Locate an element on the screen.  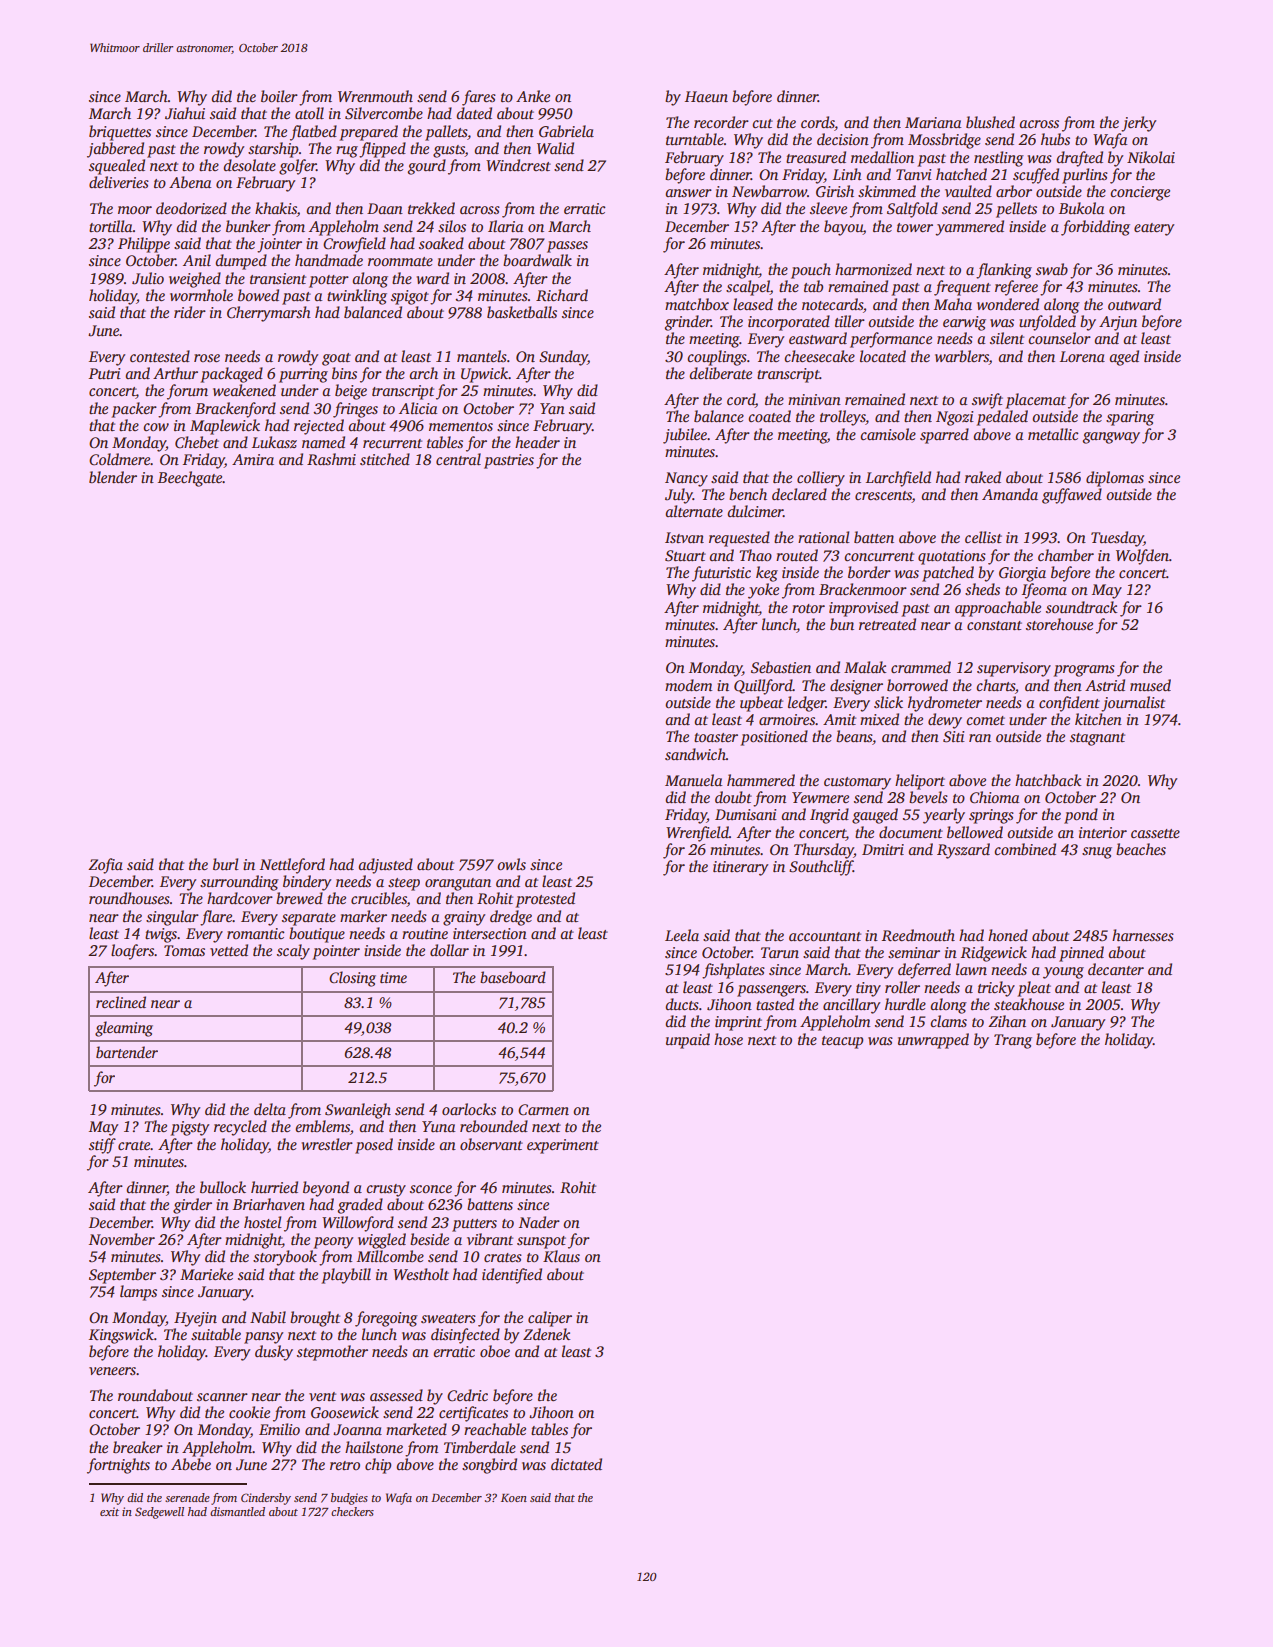
dusky is located at coordinates (274, 1353).
